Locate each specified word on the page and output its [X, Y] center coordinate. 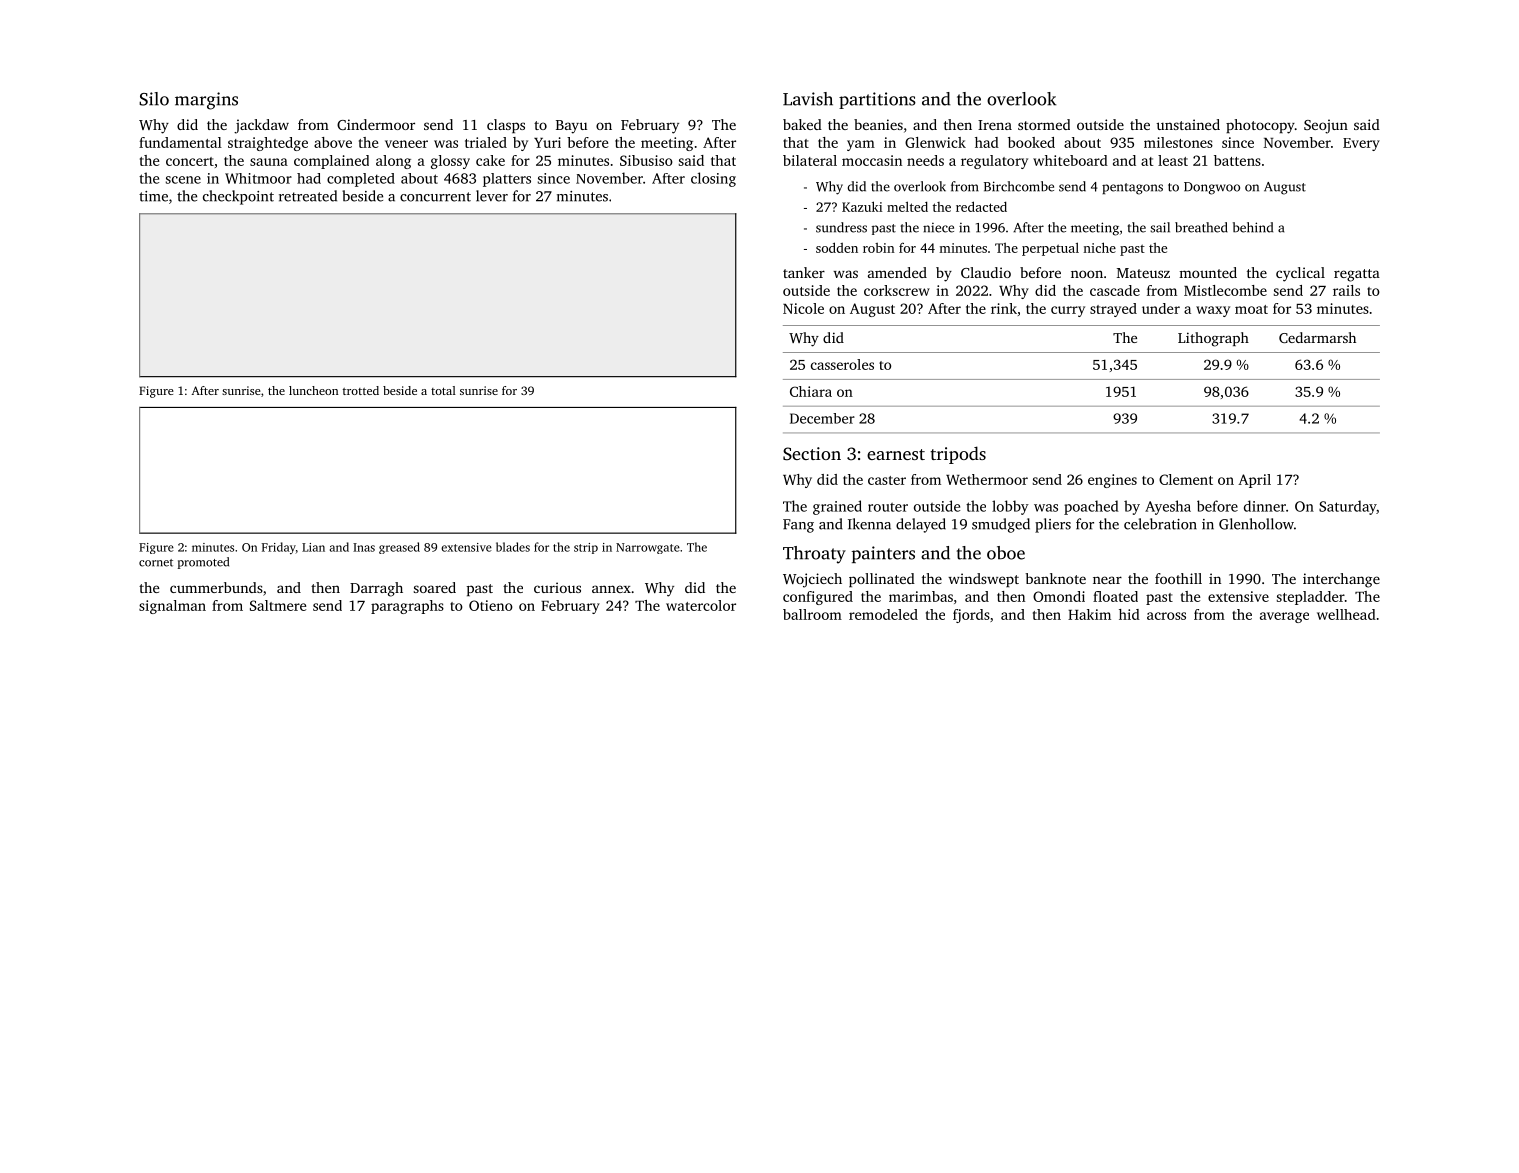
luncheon [313, 390]
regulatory [994, 162]
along [393, 162]
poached [1091, 507]
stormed [1044, 124]
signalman [172, 607]
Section [812, 454]
